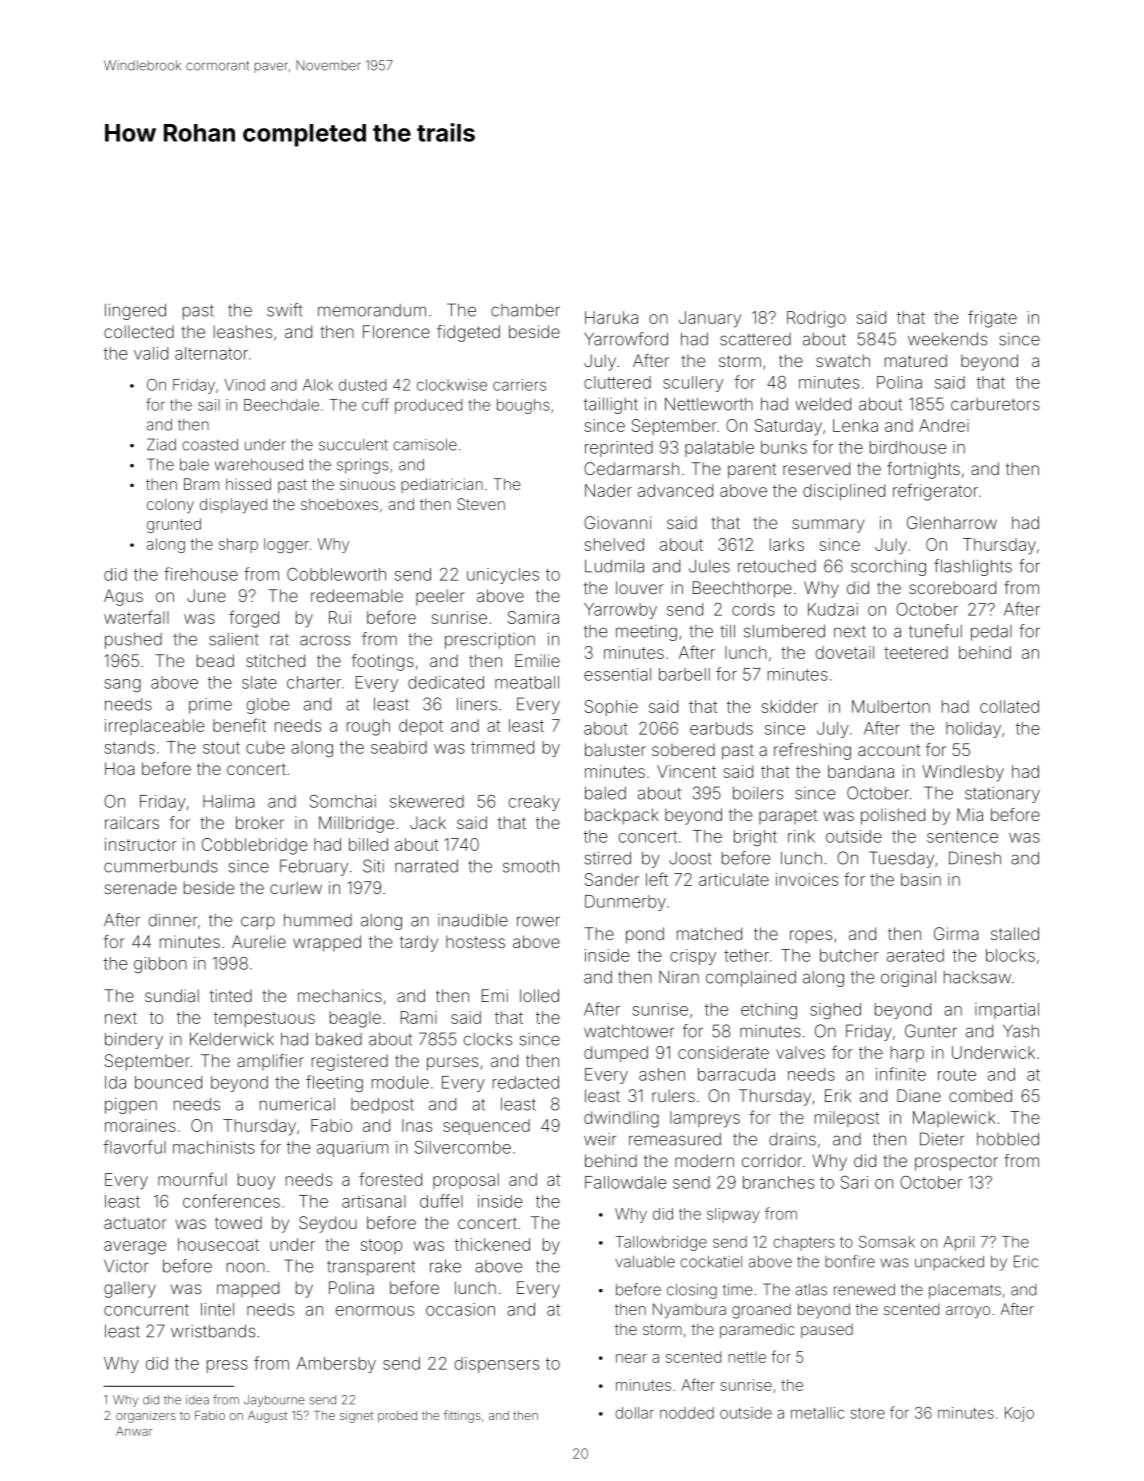 This screenshot has width=1144, height=1481. What do you see at coordinates (139, 331) in the screenshot?
I see `collected` at bounding box center [139, 331].
